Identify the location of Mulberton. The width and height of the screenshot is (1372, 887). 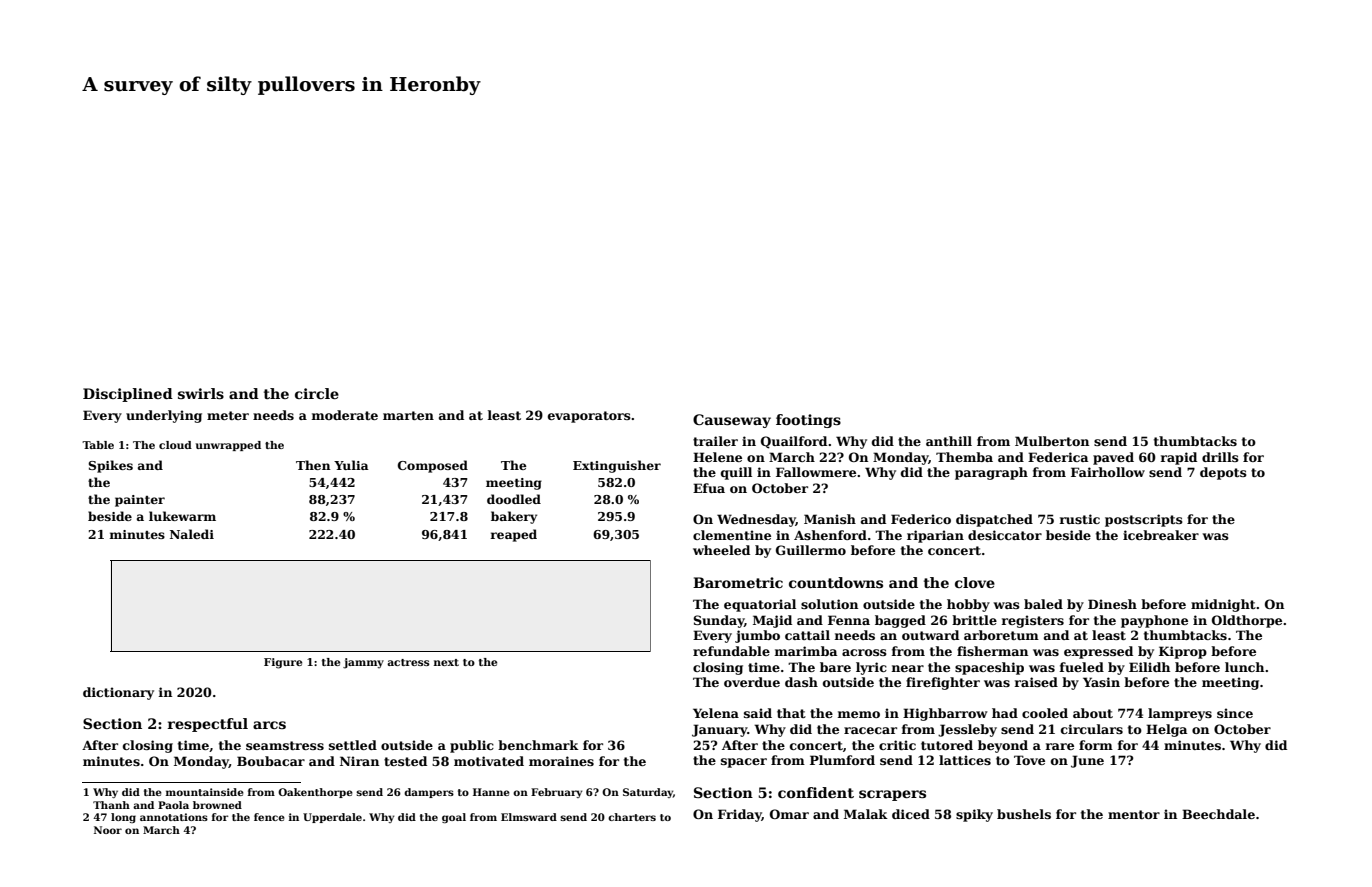
(1052, 441).
